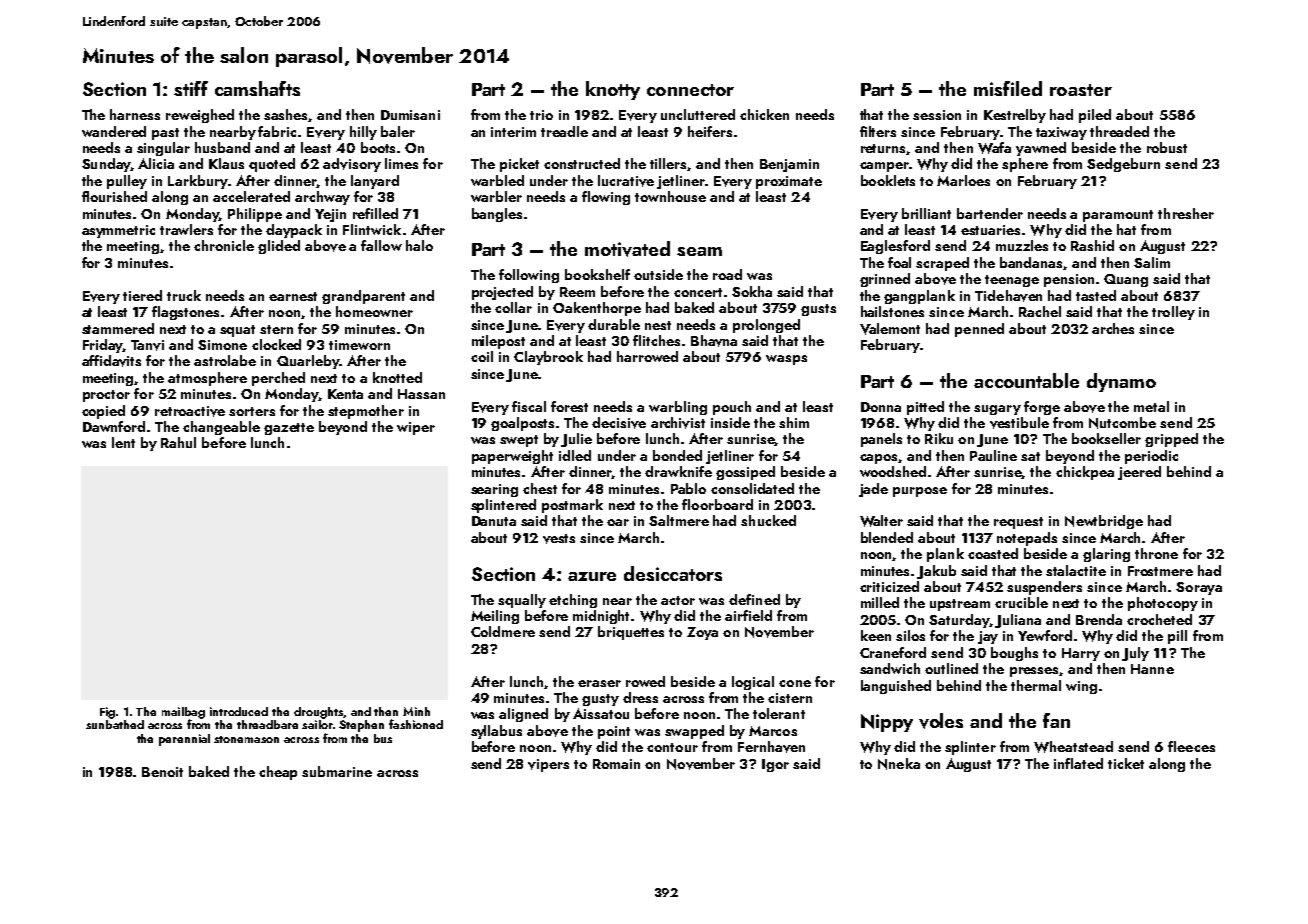 Image resolution: width=1308 pixels, height=924 pixels. Describe the element at coordinates (184, 740) in the document. I see `perennial` at that location.
